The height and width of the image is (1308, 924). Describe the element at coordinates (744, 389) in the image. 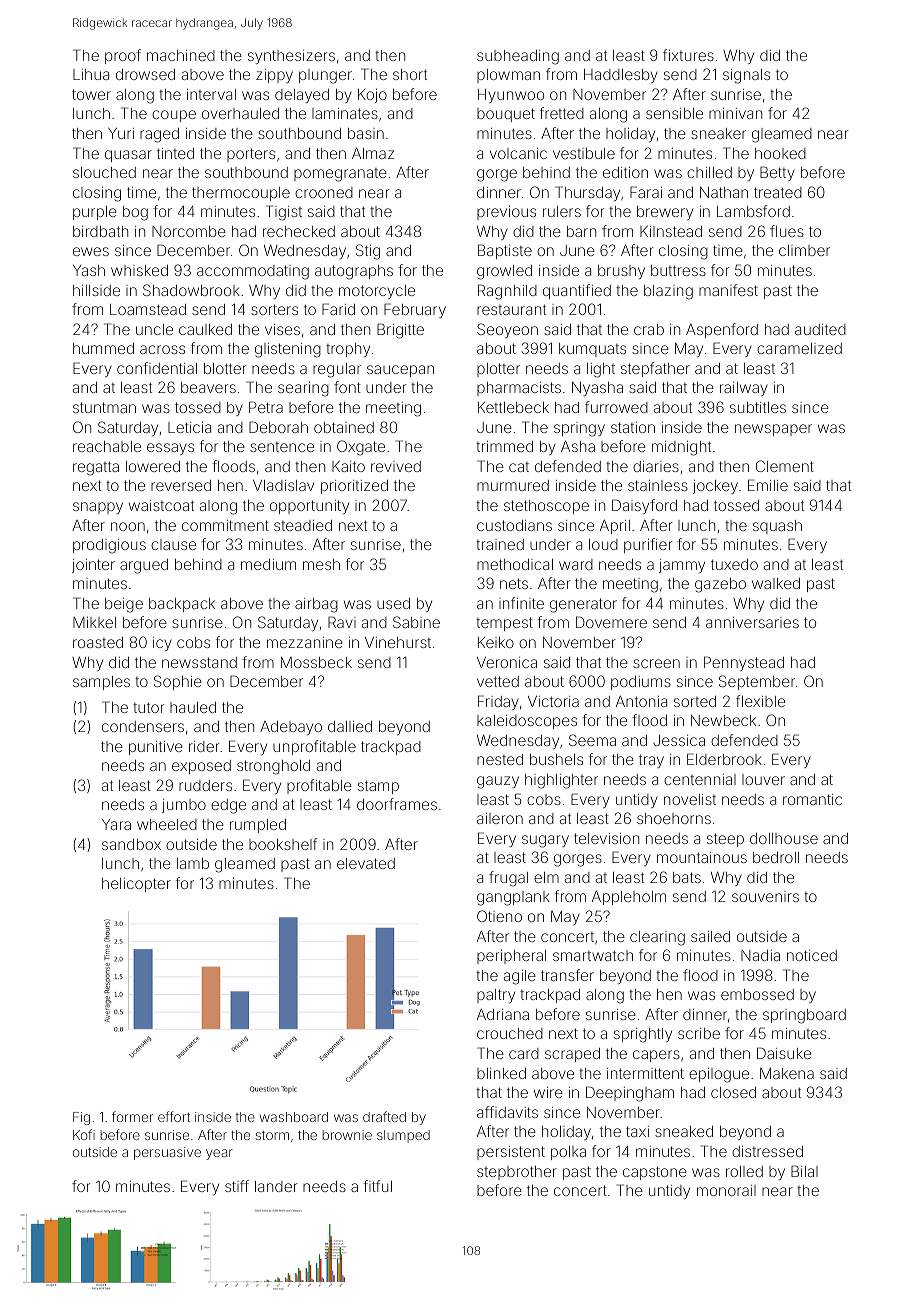

I see `railway` at that location.
